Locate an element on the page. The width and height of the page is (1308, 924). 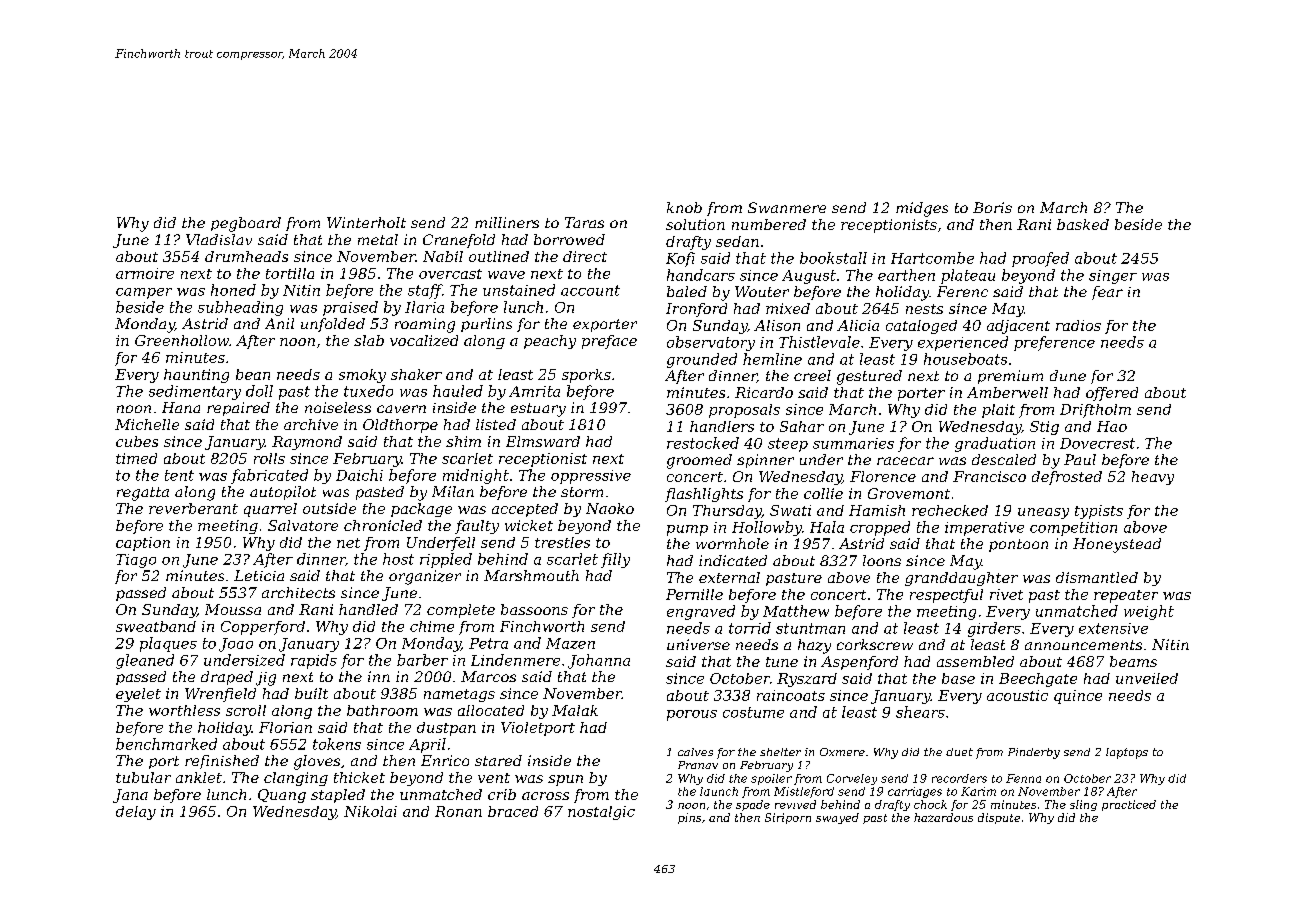
basked is located at coordinates (1083, 224).
